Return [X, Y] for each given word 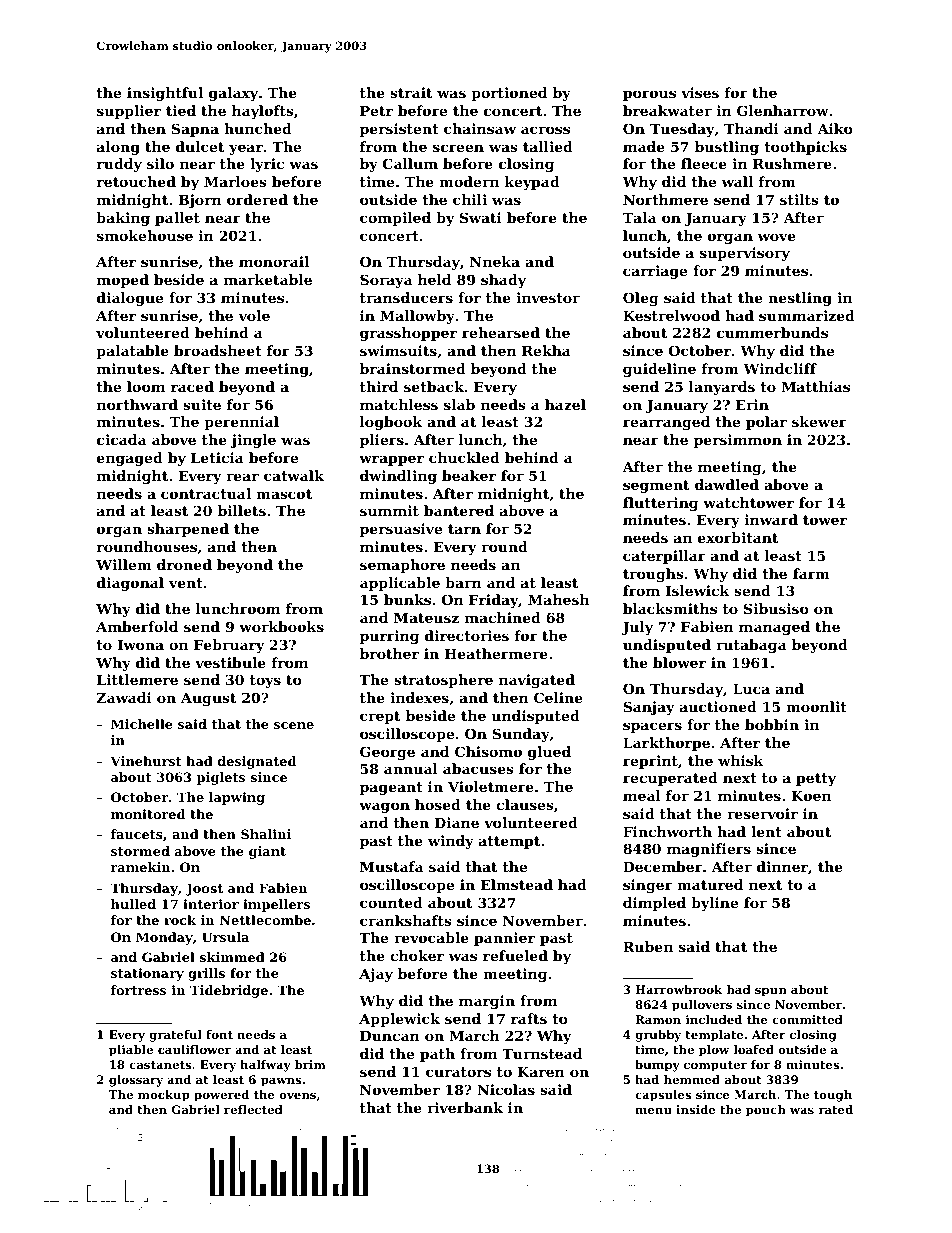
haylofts [263, 112]
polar [766, 423]
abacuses [478, 768]
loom [146, 386]
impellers [276, 905]
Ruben [648, 946]
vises [700, 92]
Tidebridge [229, 991]
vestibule [230, 662]
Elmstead [516, 884]
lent [766, 831]
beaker [469, 475]
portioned [509, 94]
